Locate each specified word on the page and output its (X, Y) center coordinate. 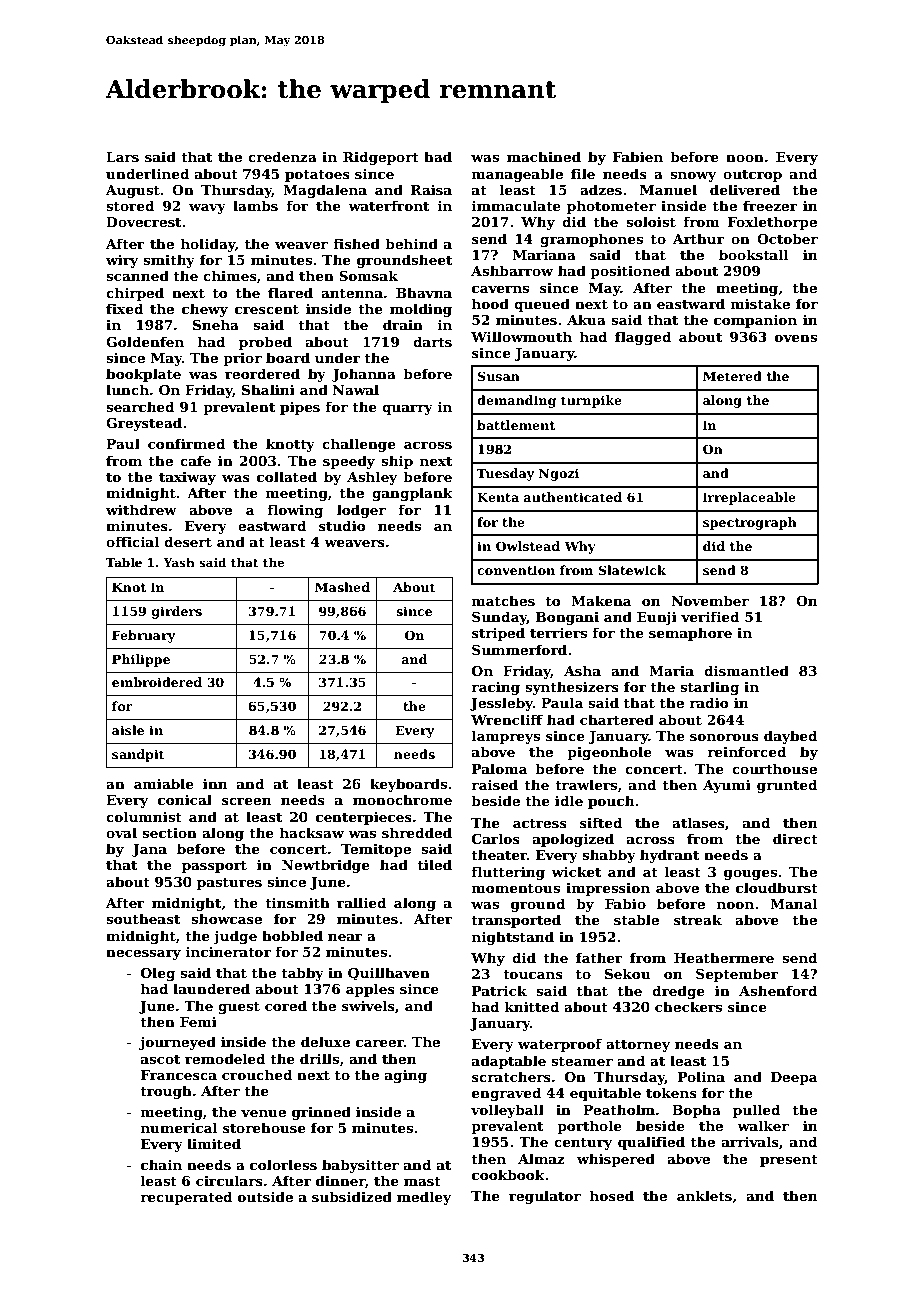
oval (121, 832)
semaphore (690, 634)
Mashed (342, 587)
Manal (793, 903)
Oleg (158, 974)
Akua (586, 319)
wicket (576, 871)
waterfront (388, 205)
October (787, 238)
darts (432, 341)
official (132, 541)
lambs (255, 205)
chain (161, 1164)
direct (795, 838)
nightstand (513, 938)
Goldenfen (145, 341)
